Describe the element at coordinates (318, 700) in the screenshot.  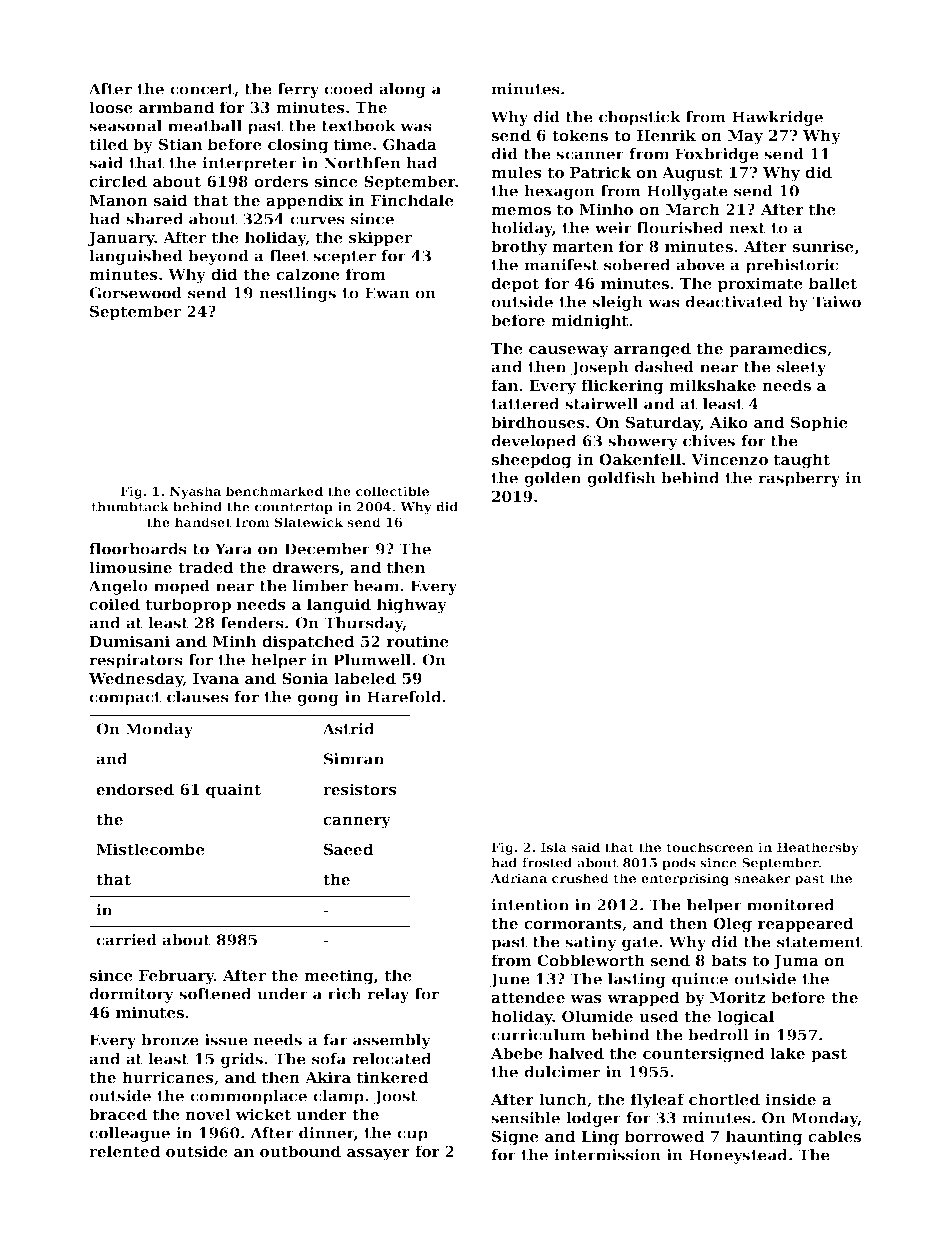
I see `gong` at that location.
